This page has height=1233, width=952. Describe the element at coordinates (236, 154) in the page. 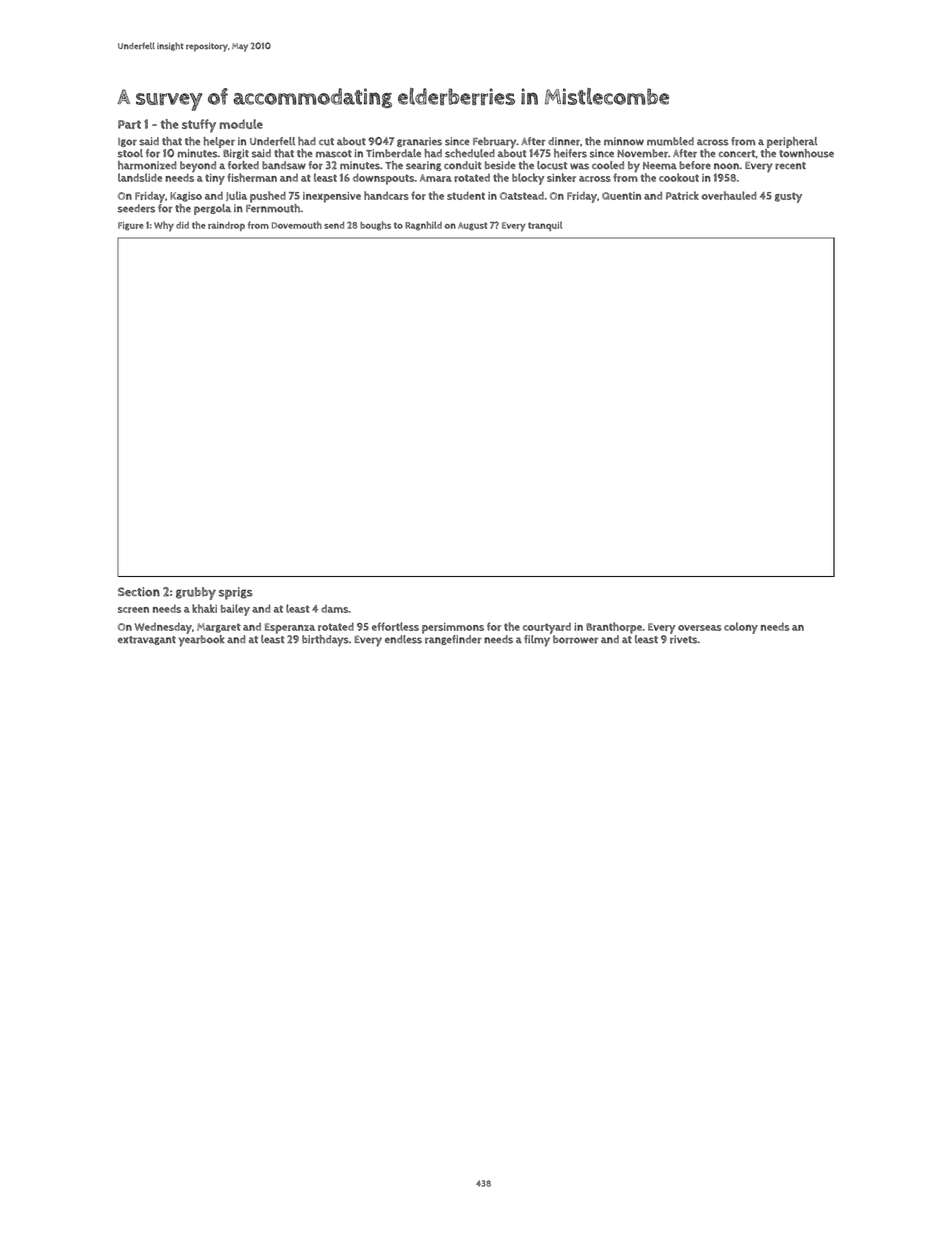

I see `Birgit` at that location.
